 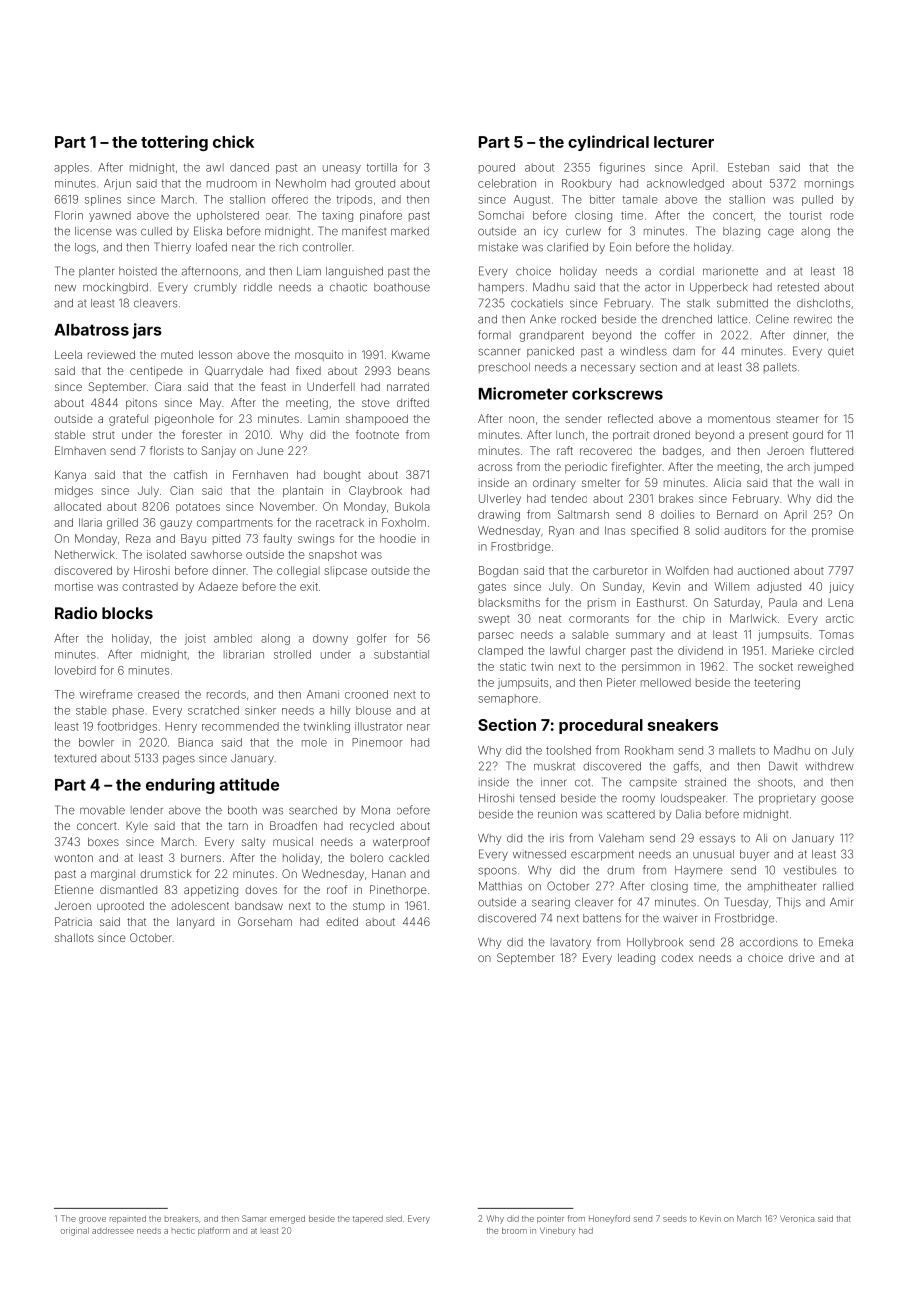 What do you see at coordinates (210, 404) in the screenshot?
I see `May` at bounding box center [210, 404].
